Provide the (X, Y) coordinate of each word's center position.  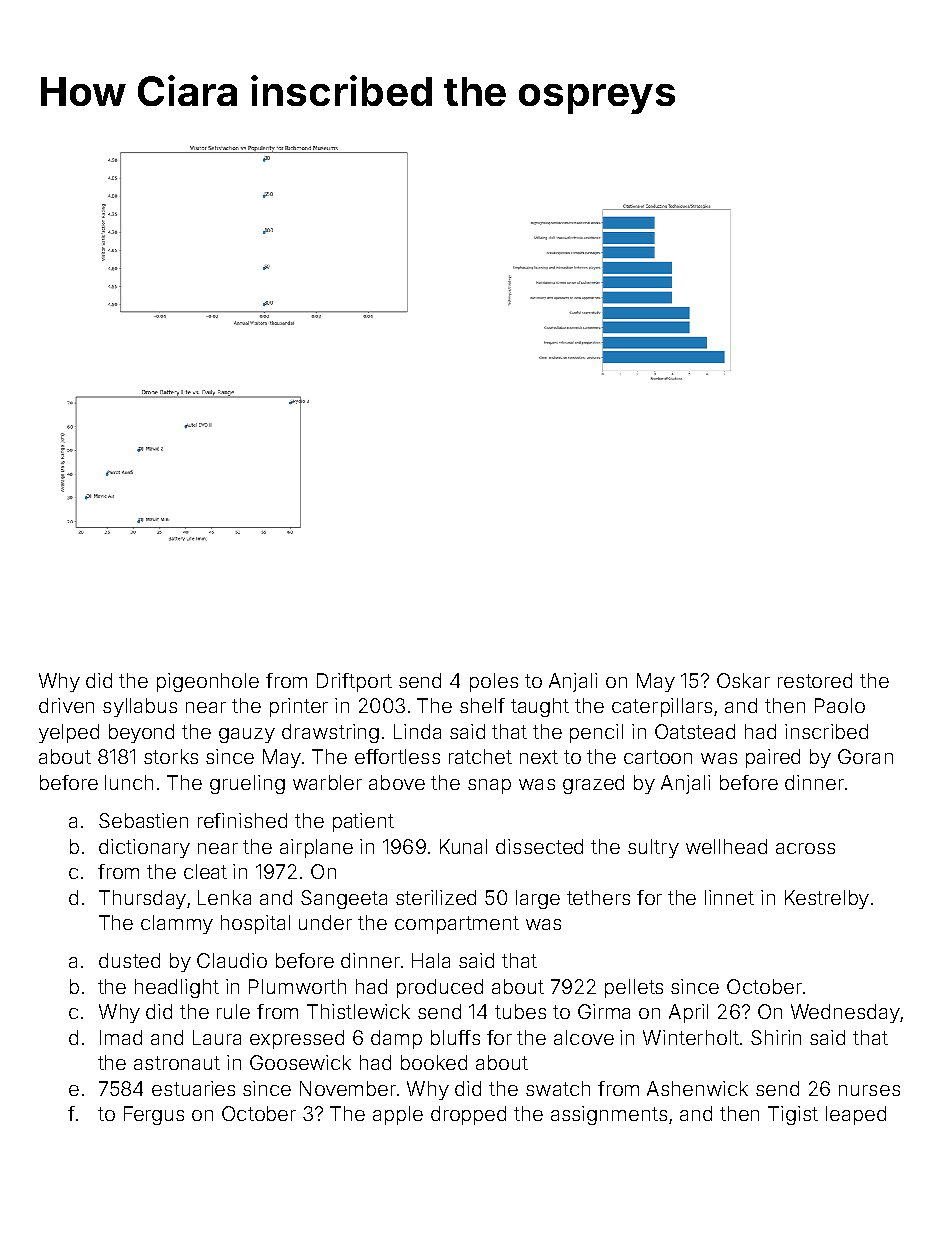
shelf (482, 705)
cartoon (658, 757)
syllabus (140, 707)
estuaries (193, 1088)
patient (363, 822)
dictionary (144, 848)
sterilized (436, 897)
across (805, 848)
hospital (255, 924)
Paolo (840, 705)
